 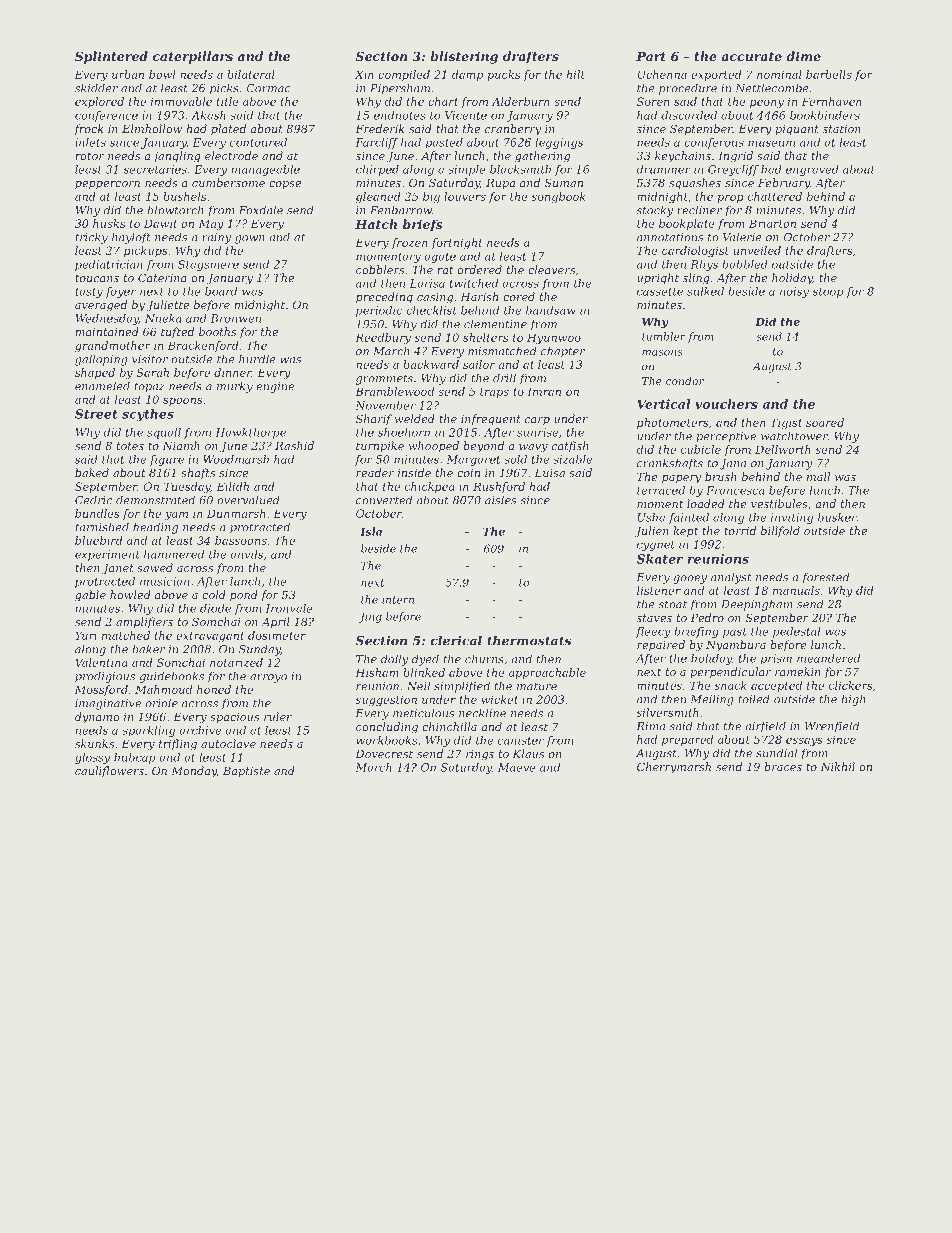 What do you see at coordinates (771, 143) in the image?
I see `museum` at bounding box center [771, 143].
